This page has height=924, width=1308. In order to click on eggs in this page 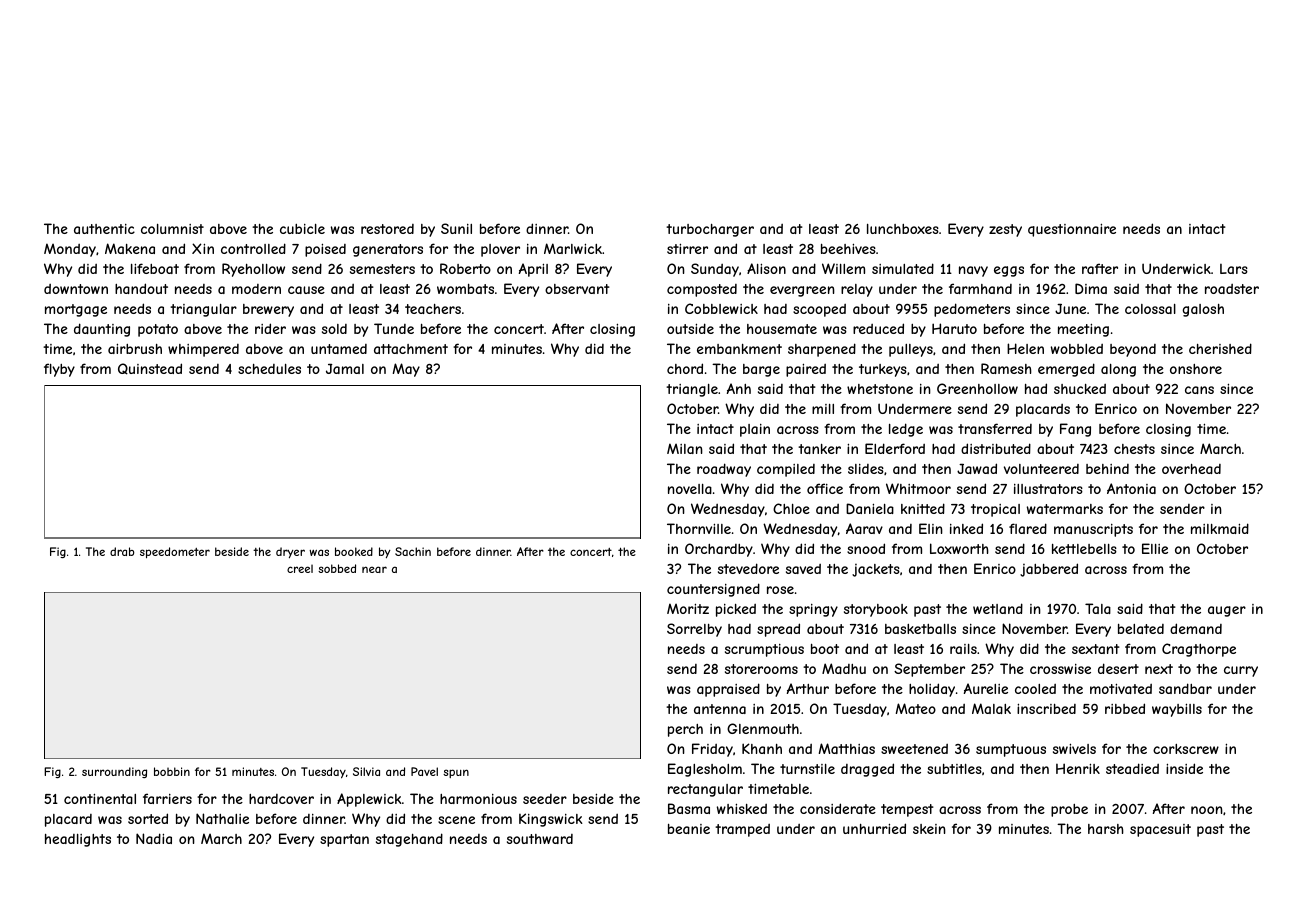, I will do `click(1009, 271)`.
